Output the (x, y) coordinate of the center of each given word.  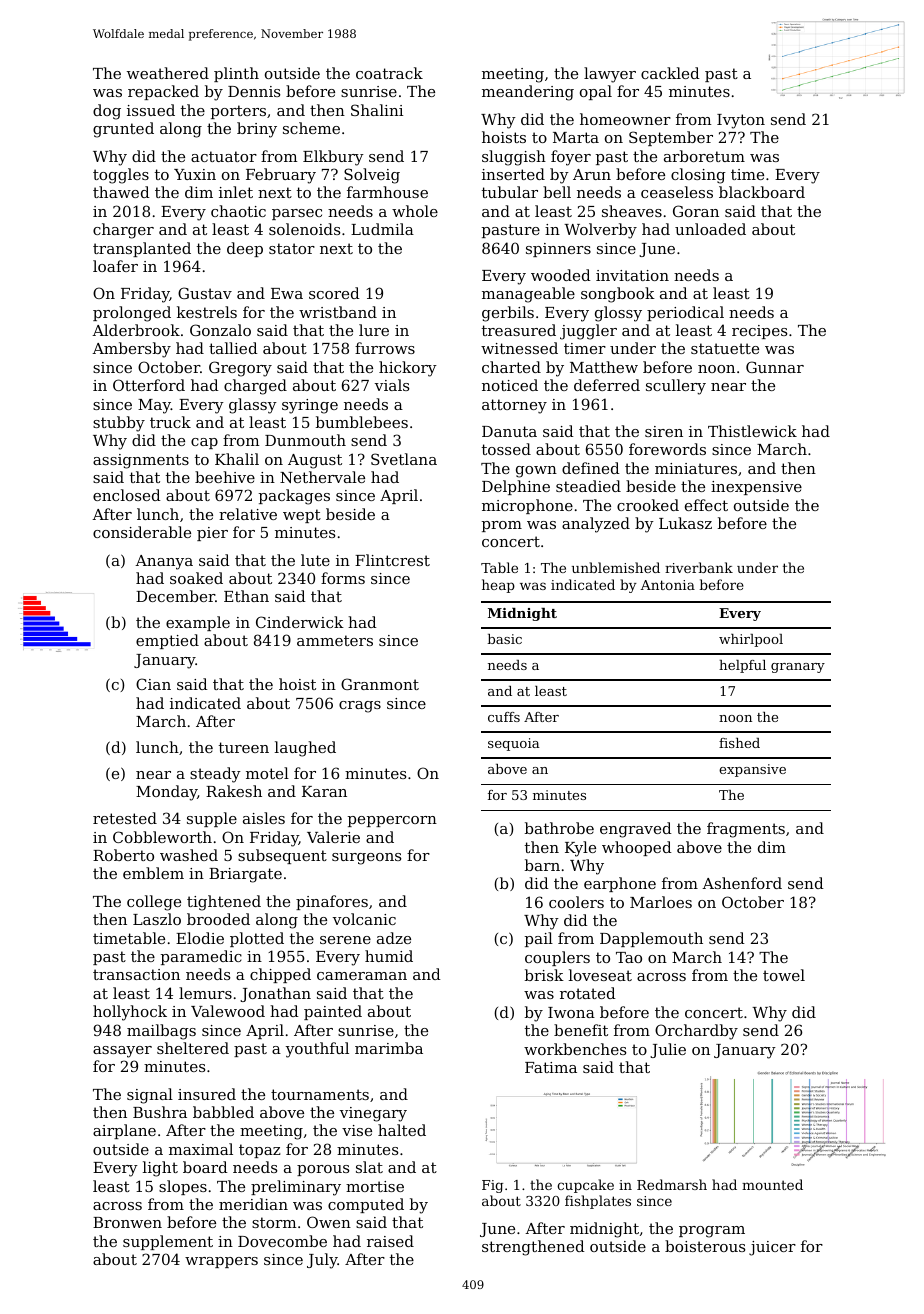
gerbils (508, 314)
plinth (236, 74)
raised (390, 1241)
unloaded (710, 229)
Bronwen (127, 1222)
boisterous (705, 1246)
